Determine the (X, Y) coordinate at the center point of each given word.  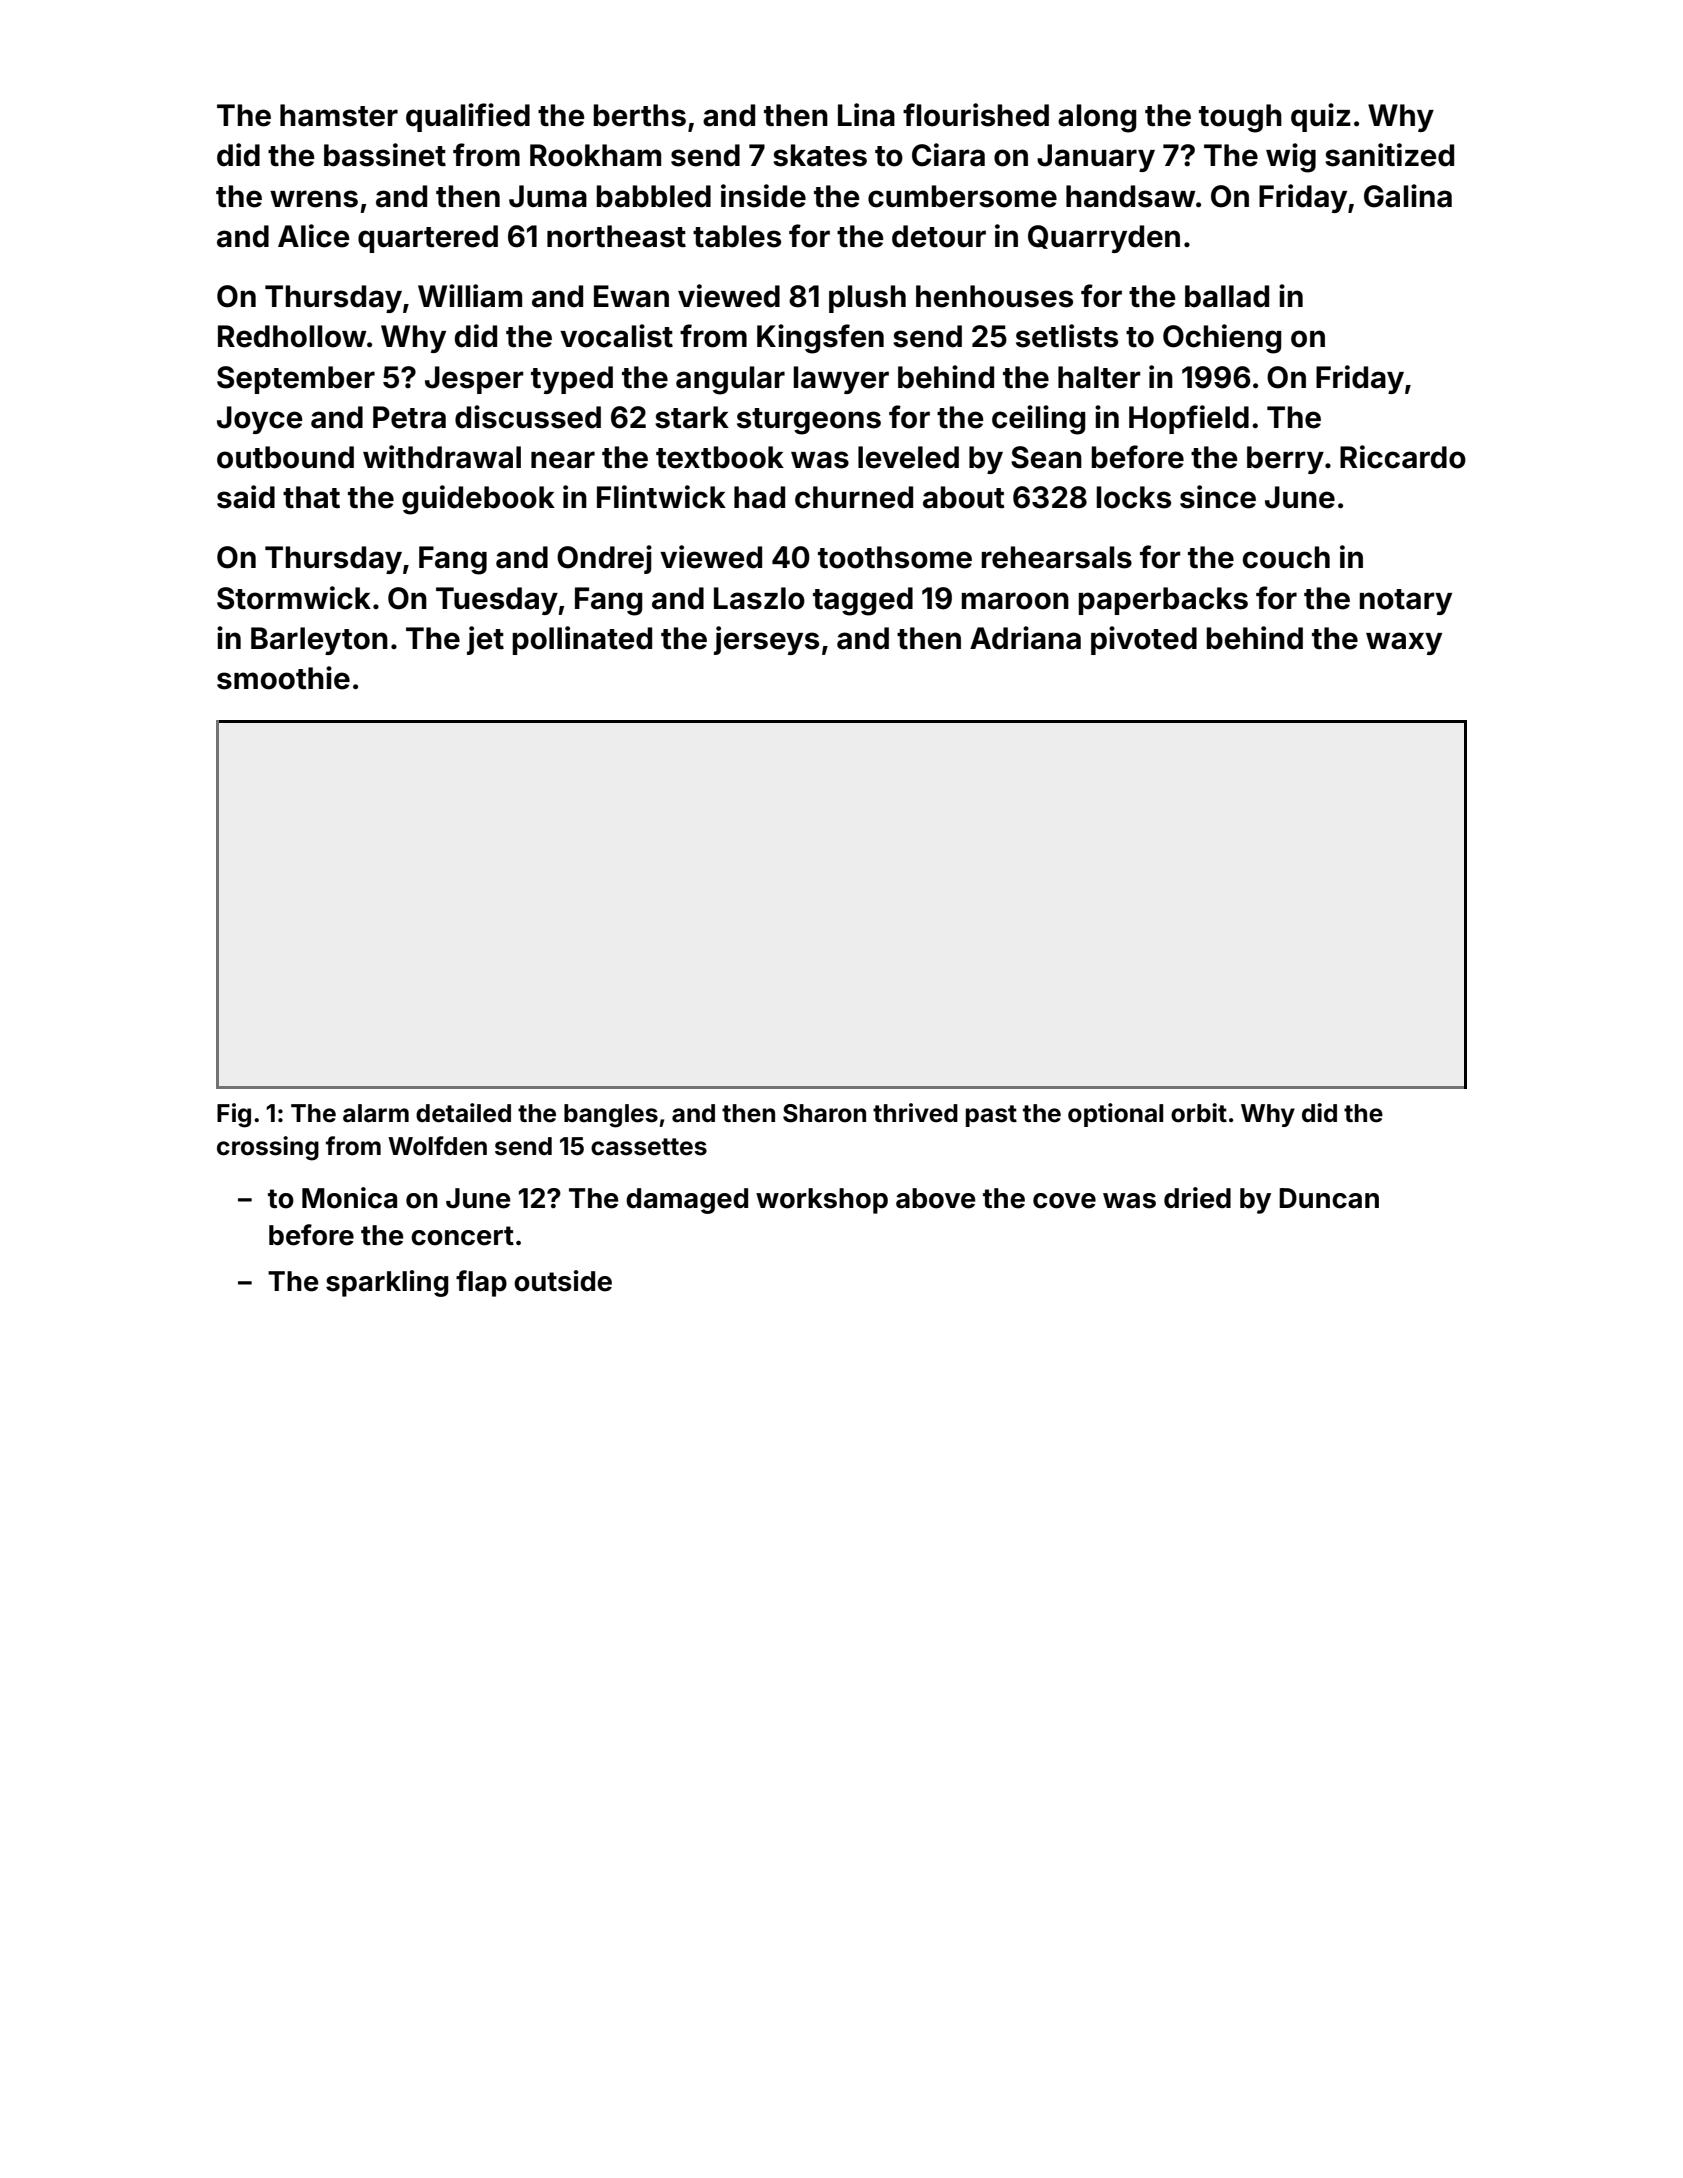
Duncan (1329, 1198)
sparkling (387, 1283)
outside (563, 1281)
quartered (428, 239)
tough (1240, 118)
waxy (1404, 643)
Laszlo (759, 598)
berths (640, 115)
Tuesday (497, 601)
